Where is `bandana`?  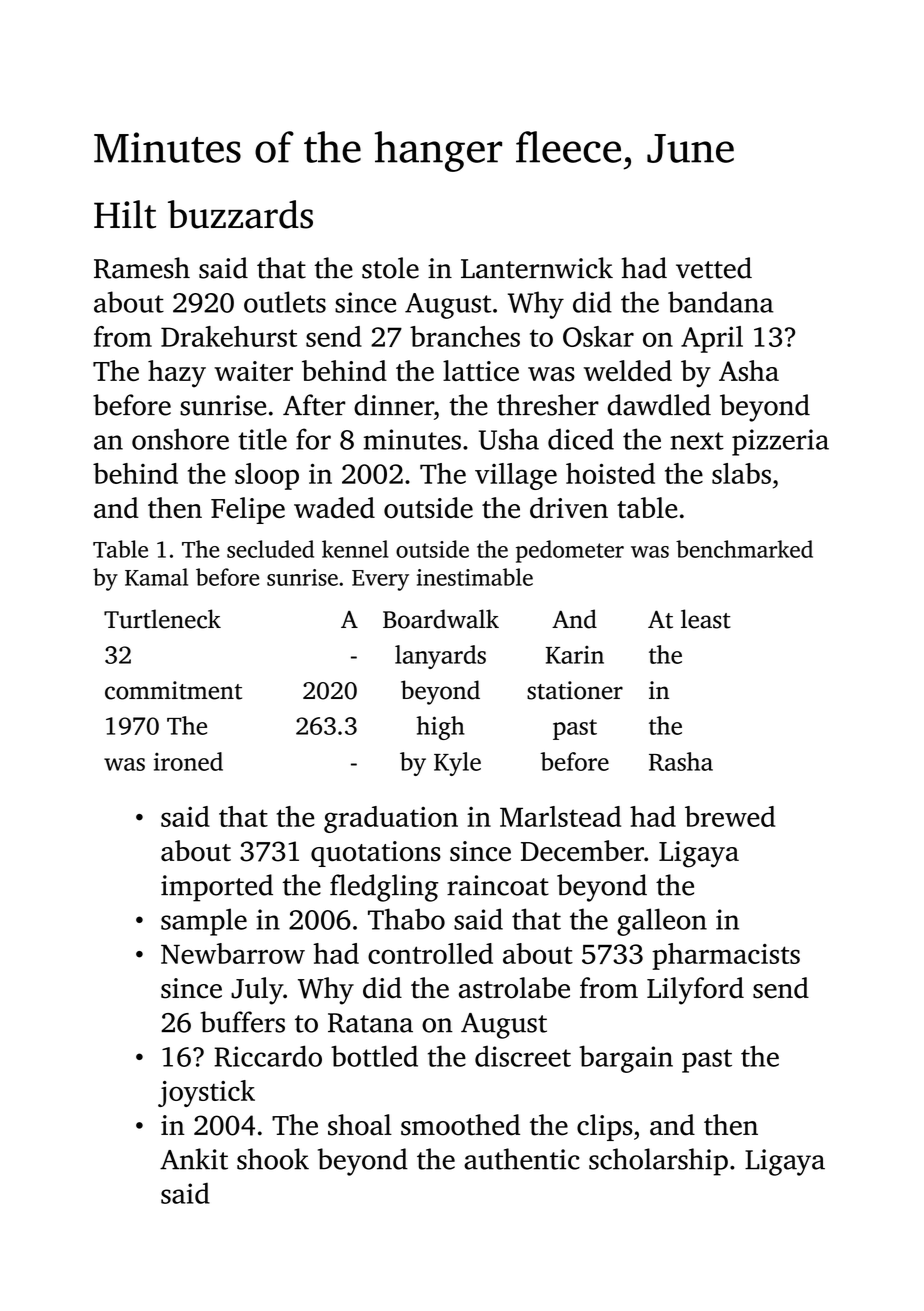
bandana is located at coordinates (721, 302).
